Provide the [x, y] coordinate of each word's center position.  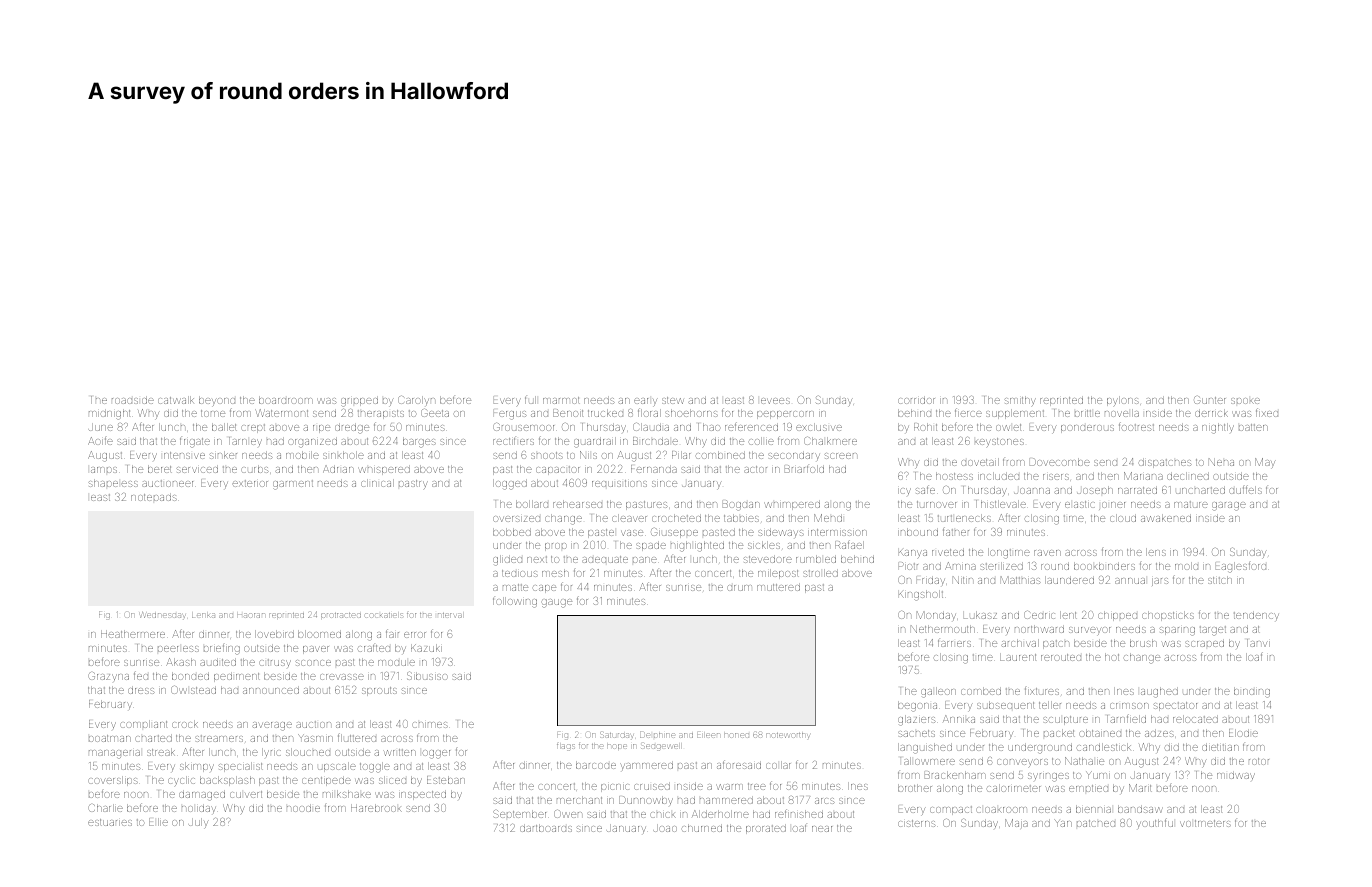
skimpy [197, 767]
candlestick [1104, 747]
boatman [110, 738]
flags [566, 747]
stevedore [768, 559]
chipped [1117, 616]
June [101, 427]
